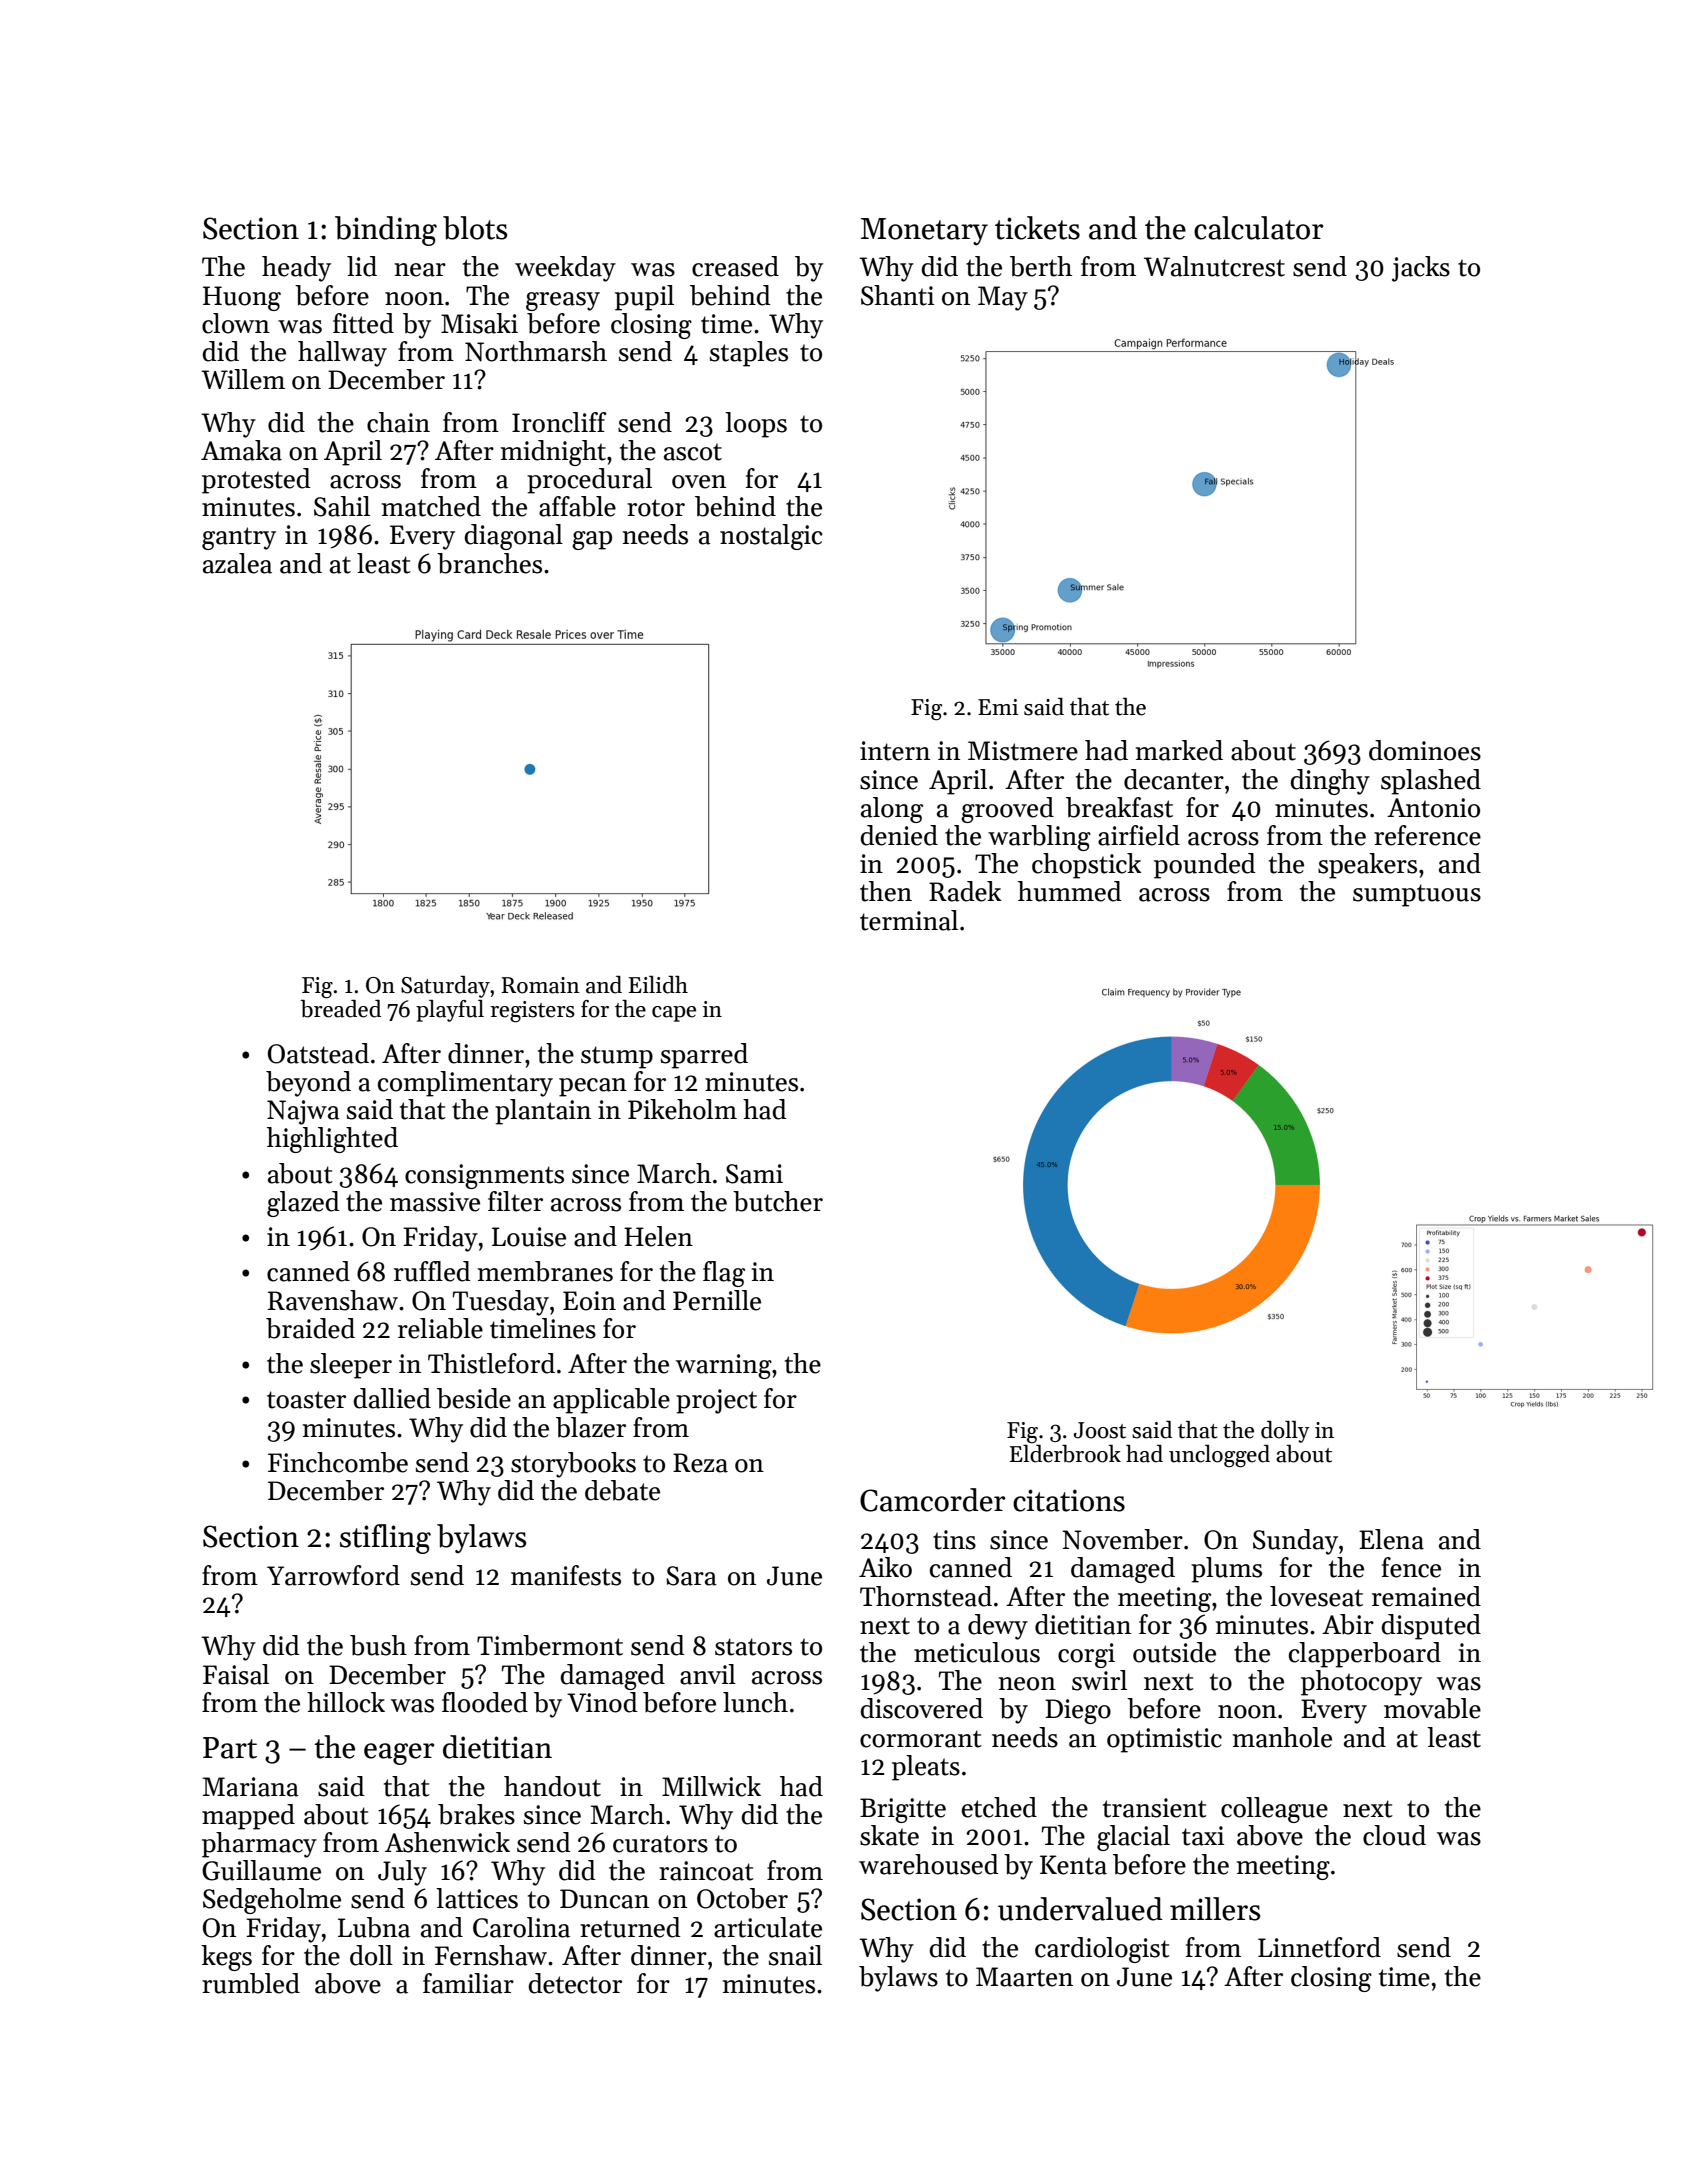  I want to click on Romain, so click(540, 985).
